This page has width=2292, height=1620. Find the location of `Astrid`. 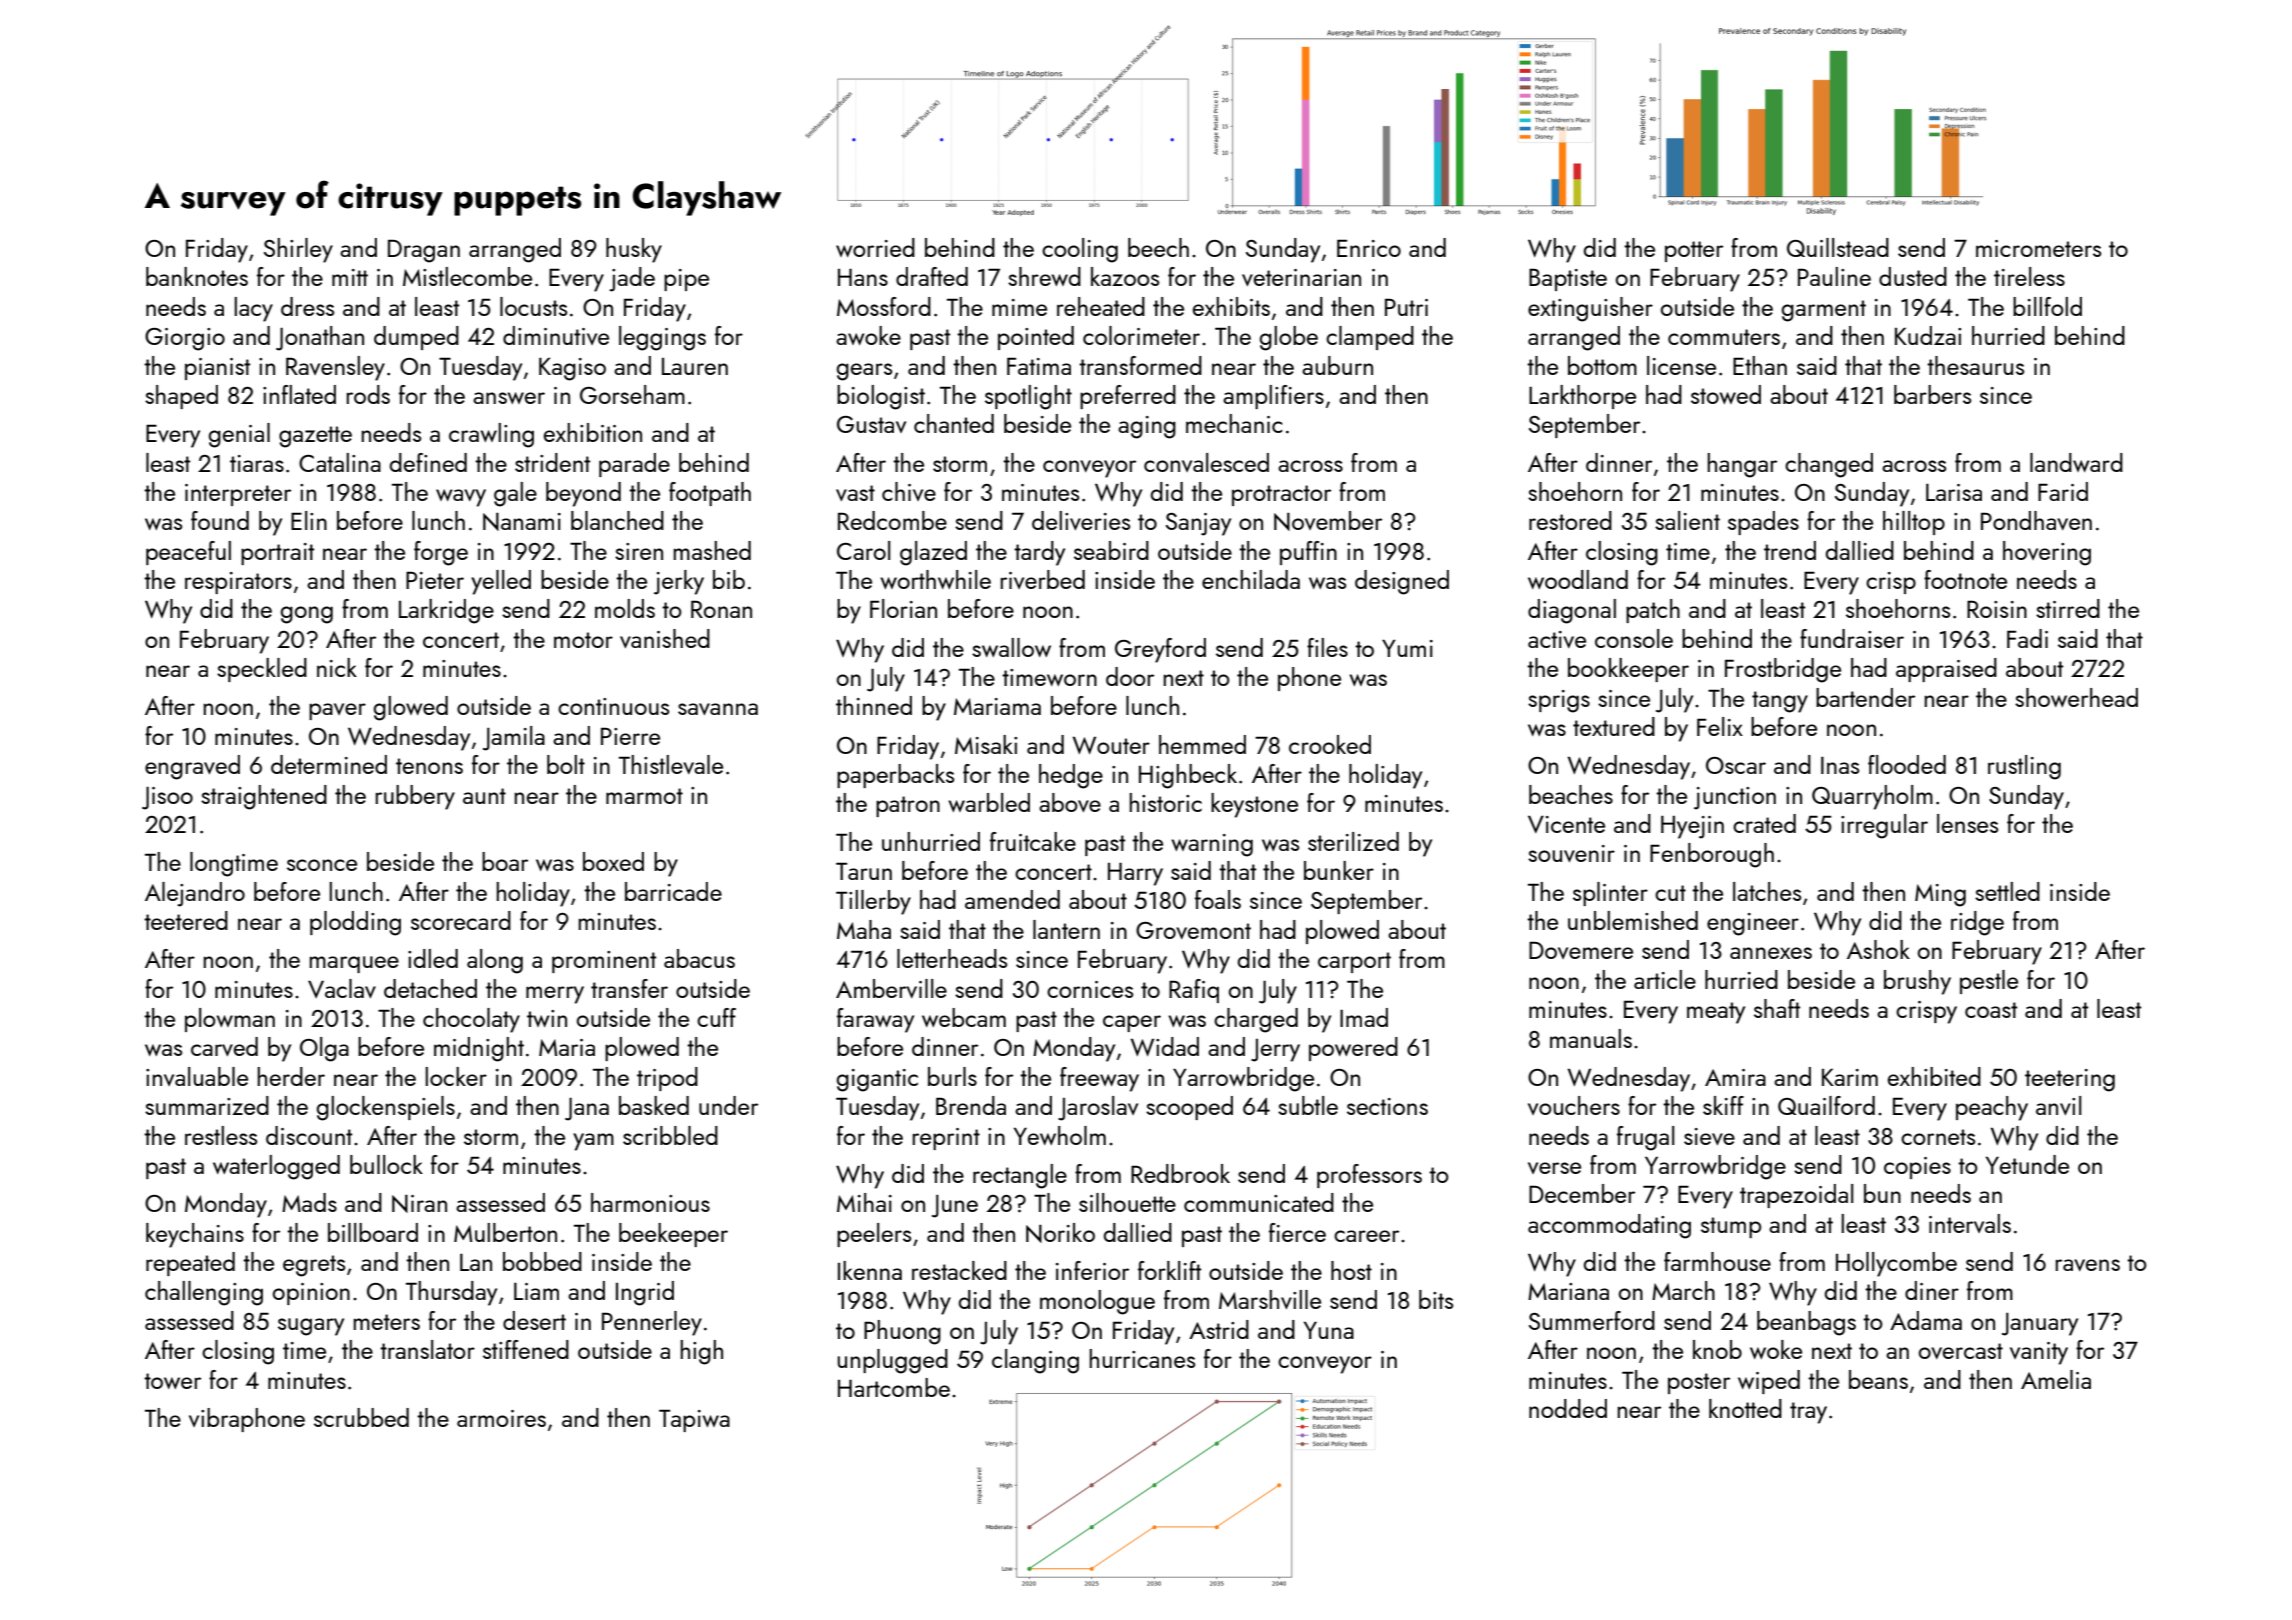

Astrid is located at coordinates (1219, 1329).
